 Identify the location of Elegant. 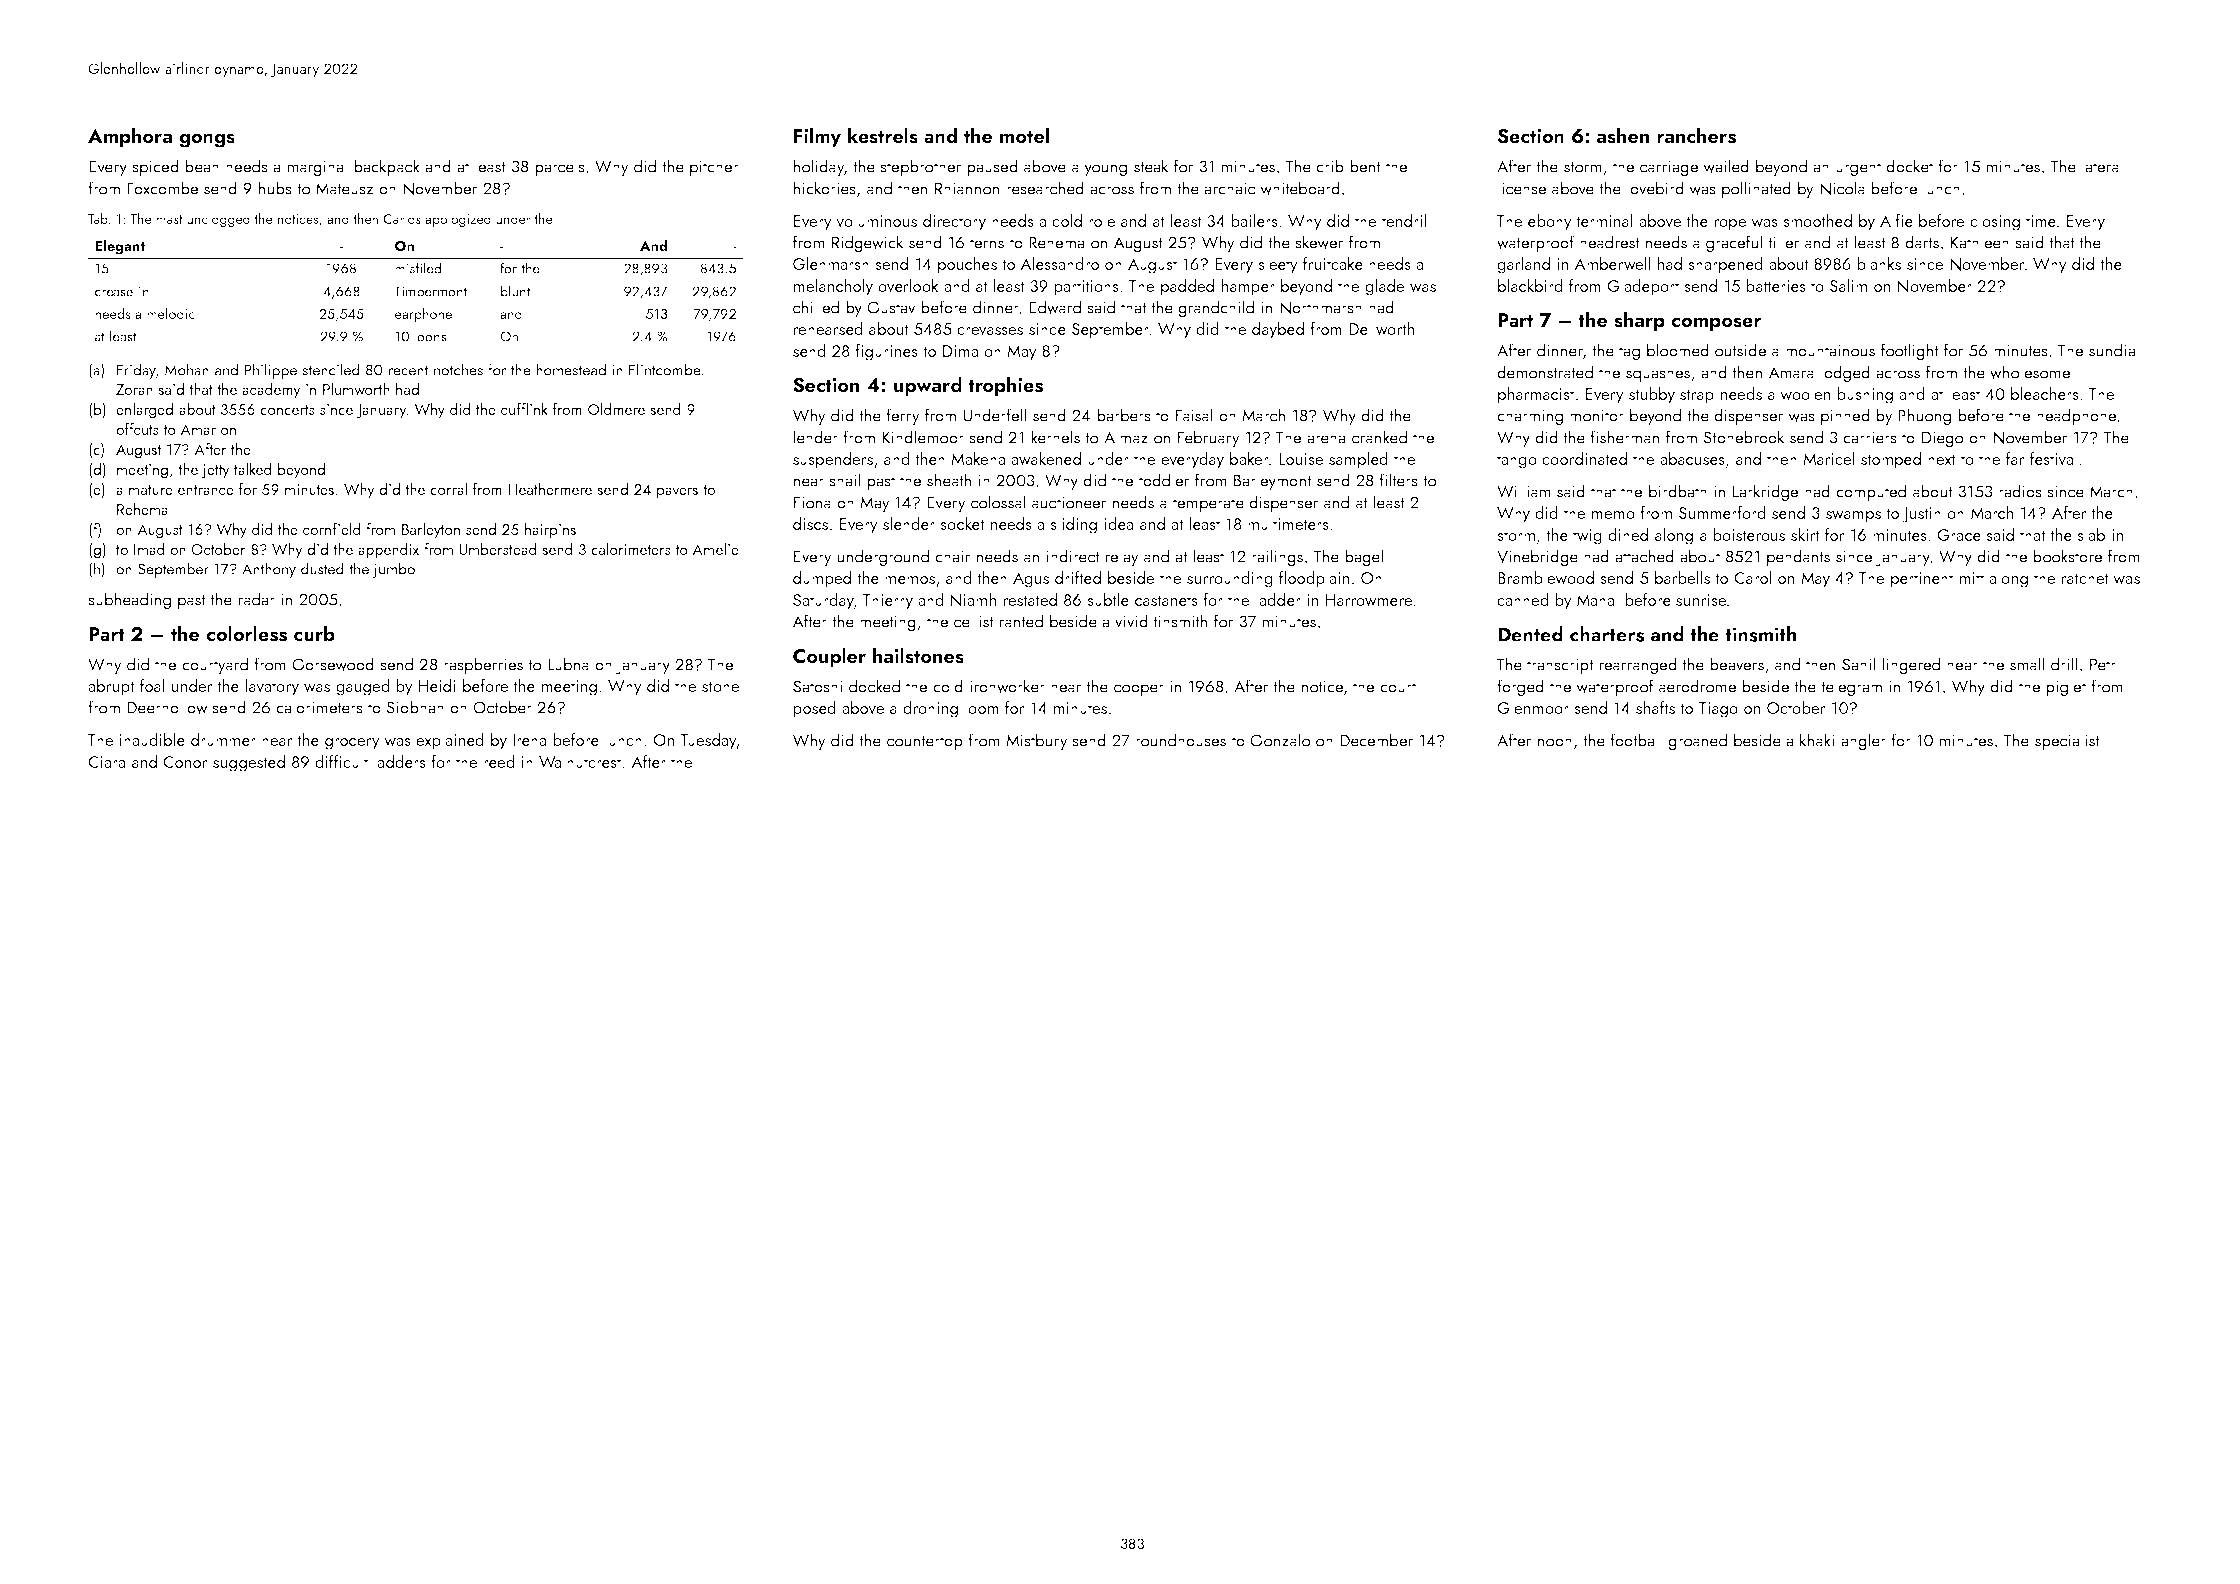
(120, 247).
